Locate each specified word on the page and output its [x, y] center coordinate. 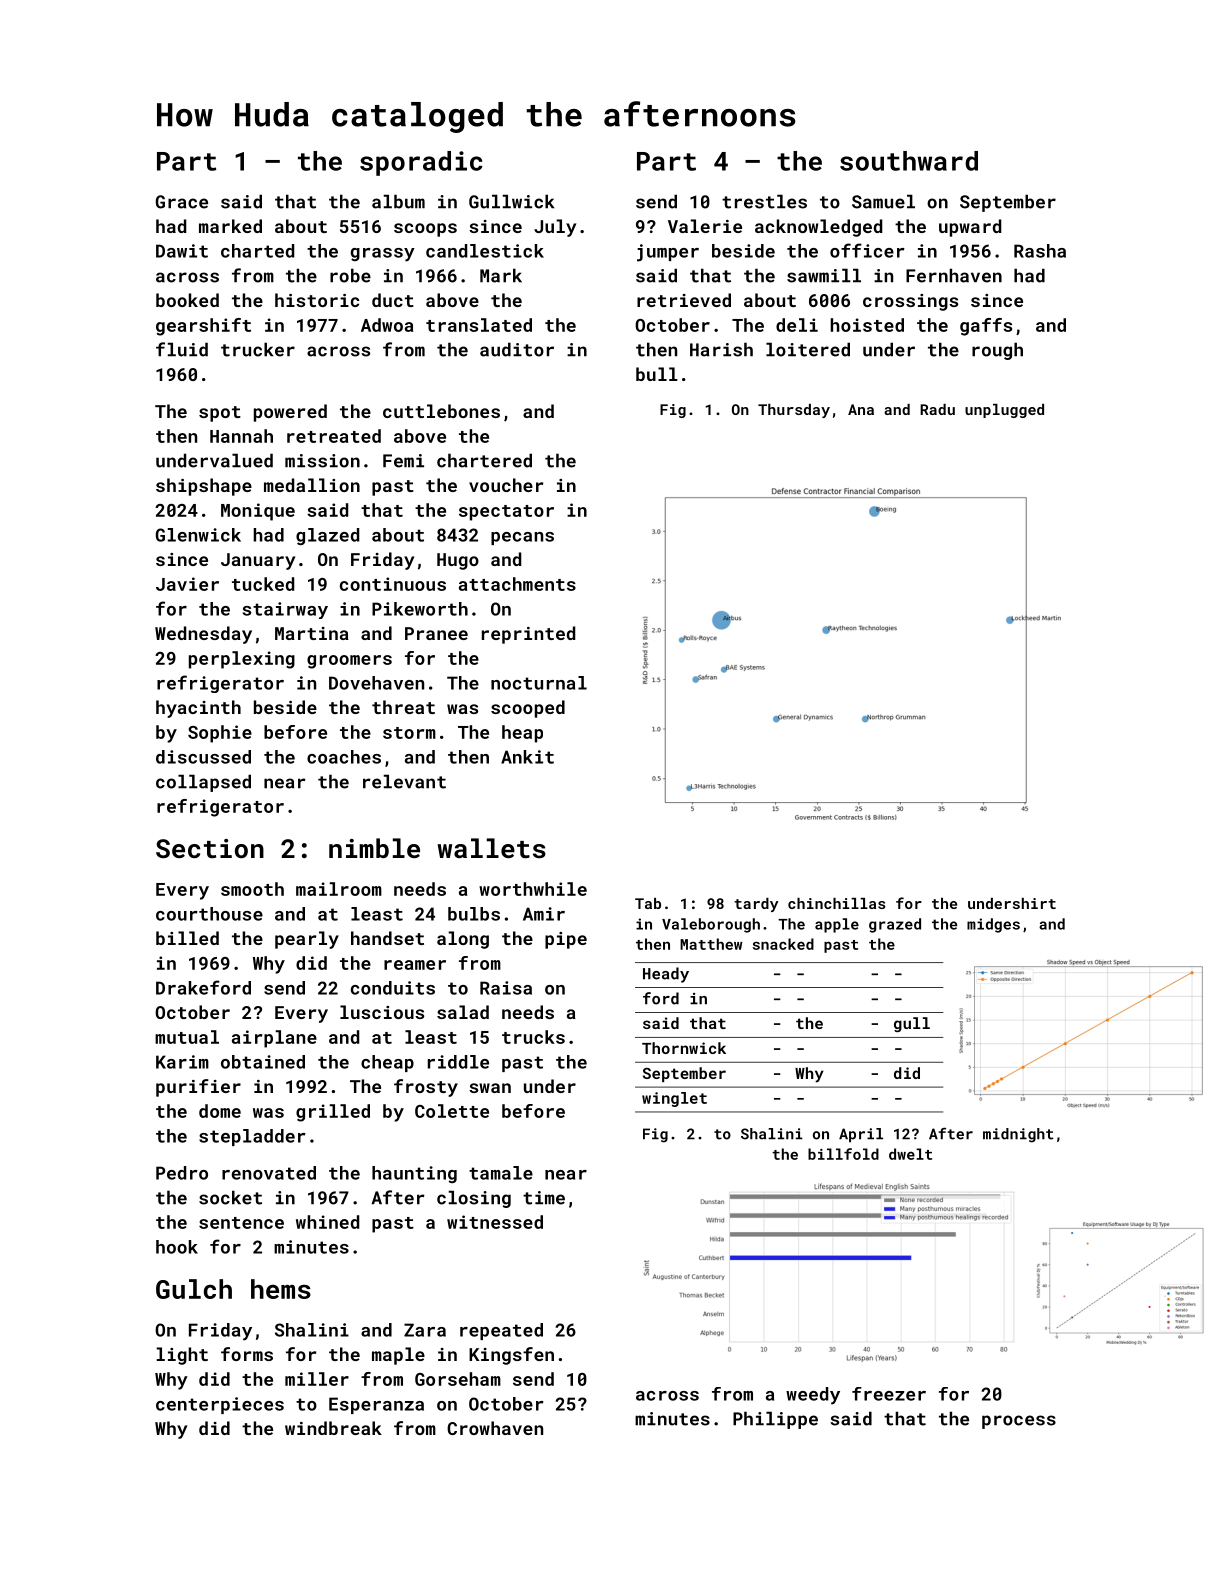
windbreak [333, 1428]
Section [210, 848]
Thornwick [684, 1048]
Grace [182, 202]
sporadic [421, 163]
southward [909, 161]
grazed [895, 925]
